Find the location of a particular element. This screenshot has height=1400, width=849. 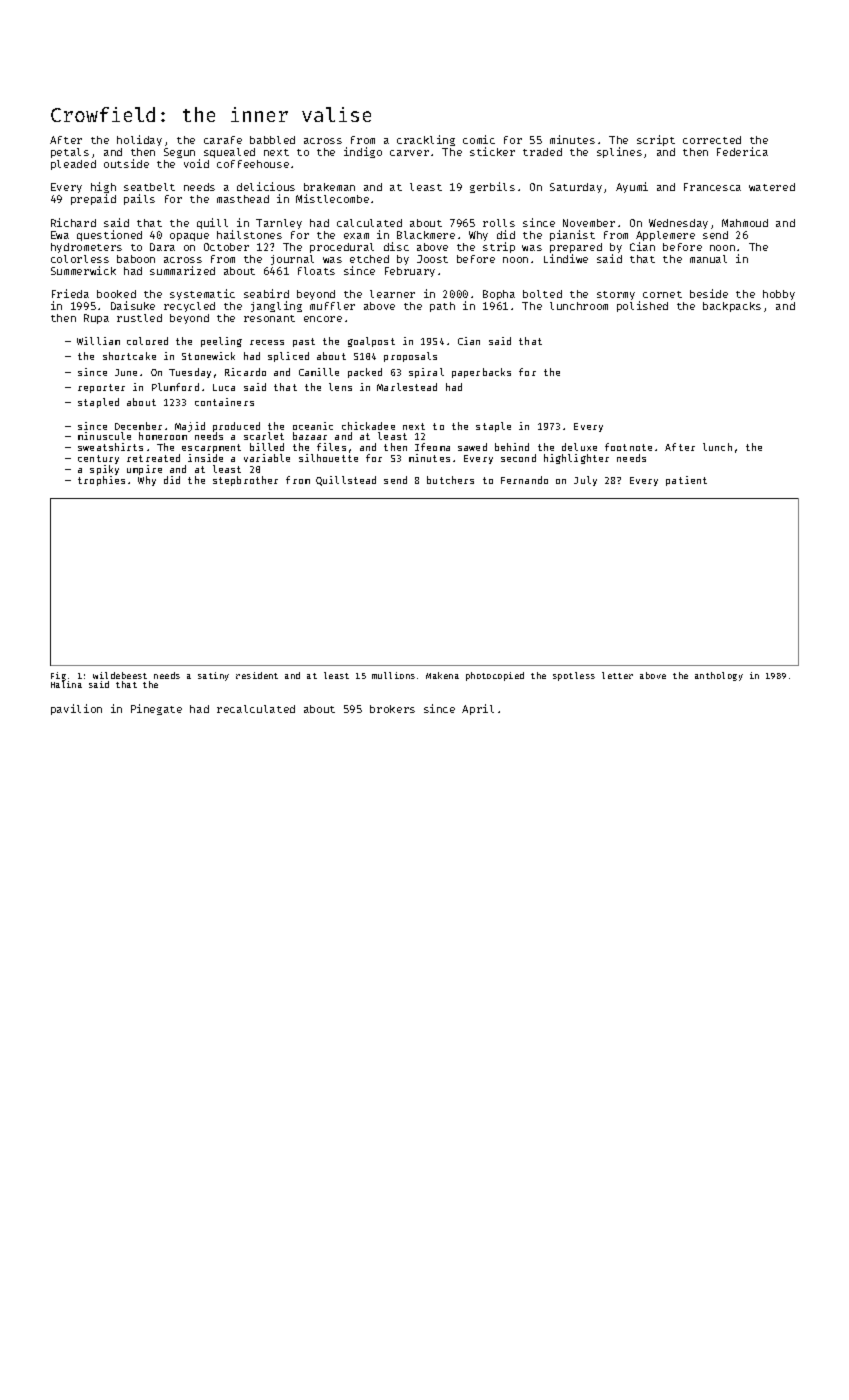

patient is located at coordinates (686, 481).
